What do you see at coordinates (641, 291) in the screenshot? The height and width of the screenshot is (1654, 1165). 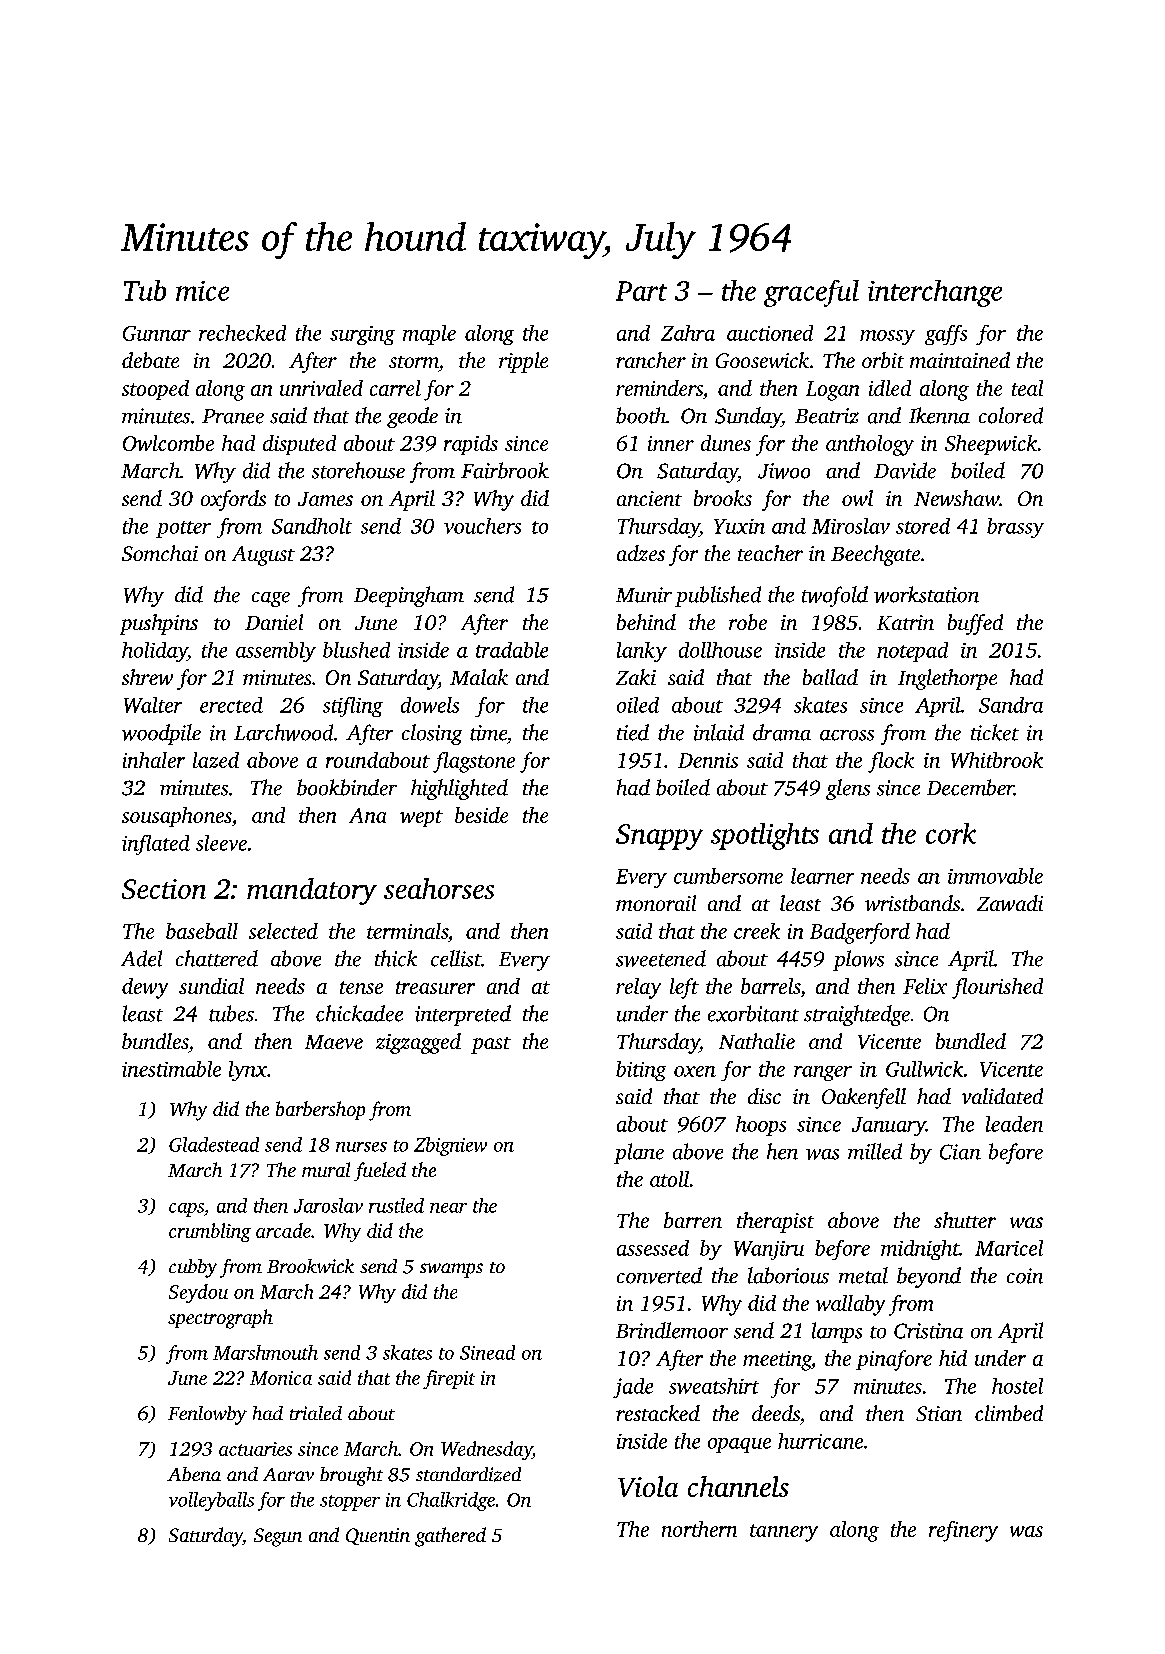 I see `Part` at bounding box center [641, 291].
